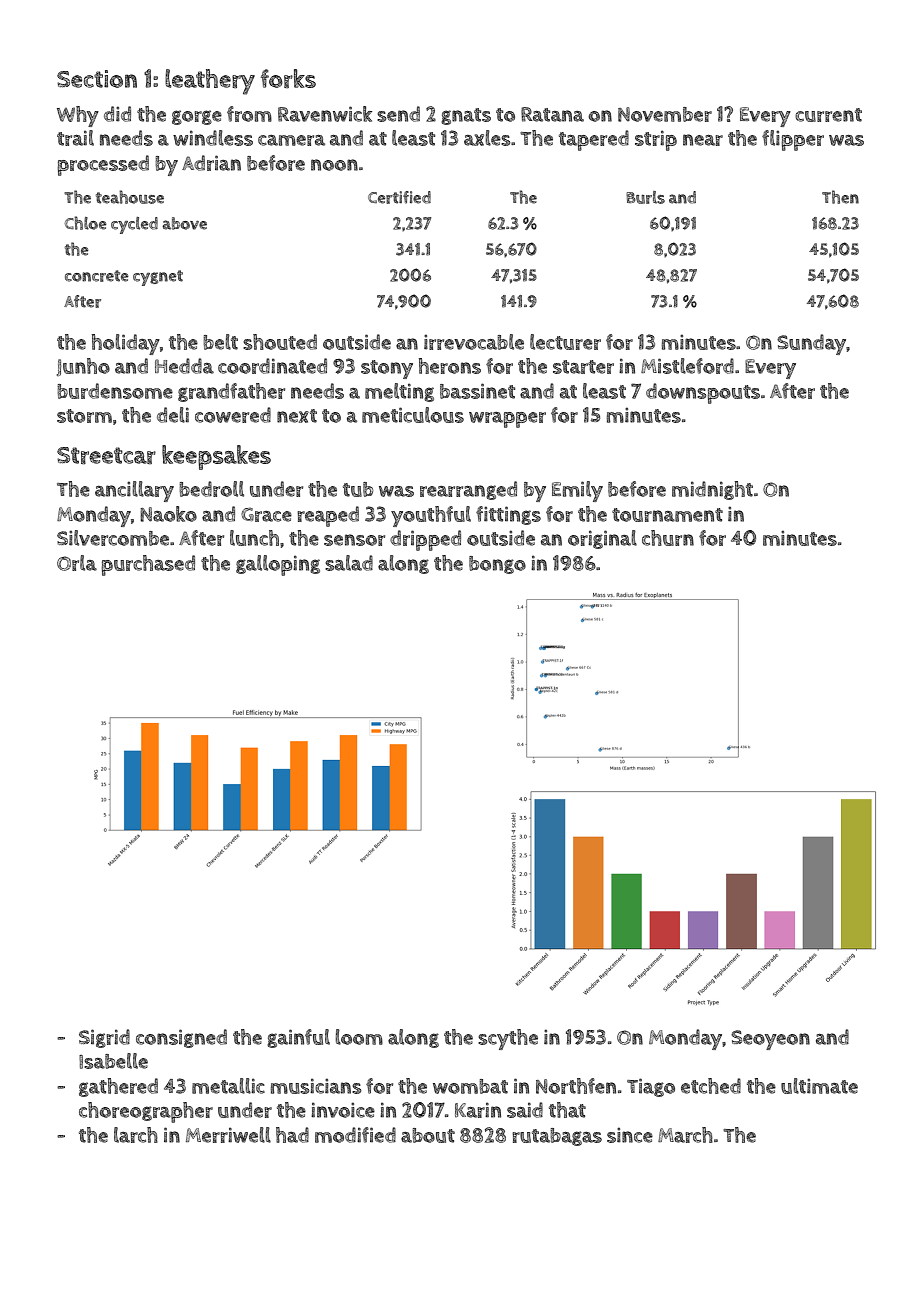  What do you see at coordinates (148, 565) in the image?
I see `purchased` at bounding box center [148, 565].
